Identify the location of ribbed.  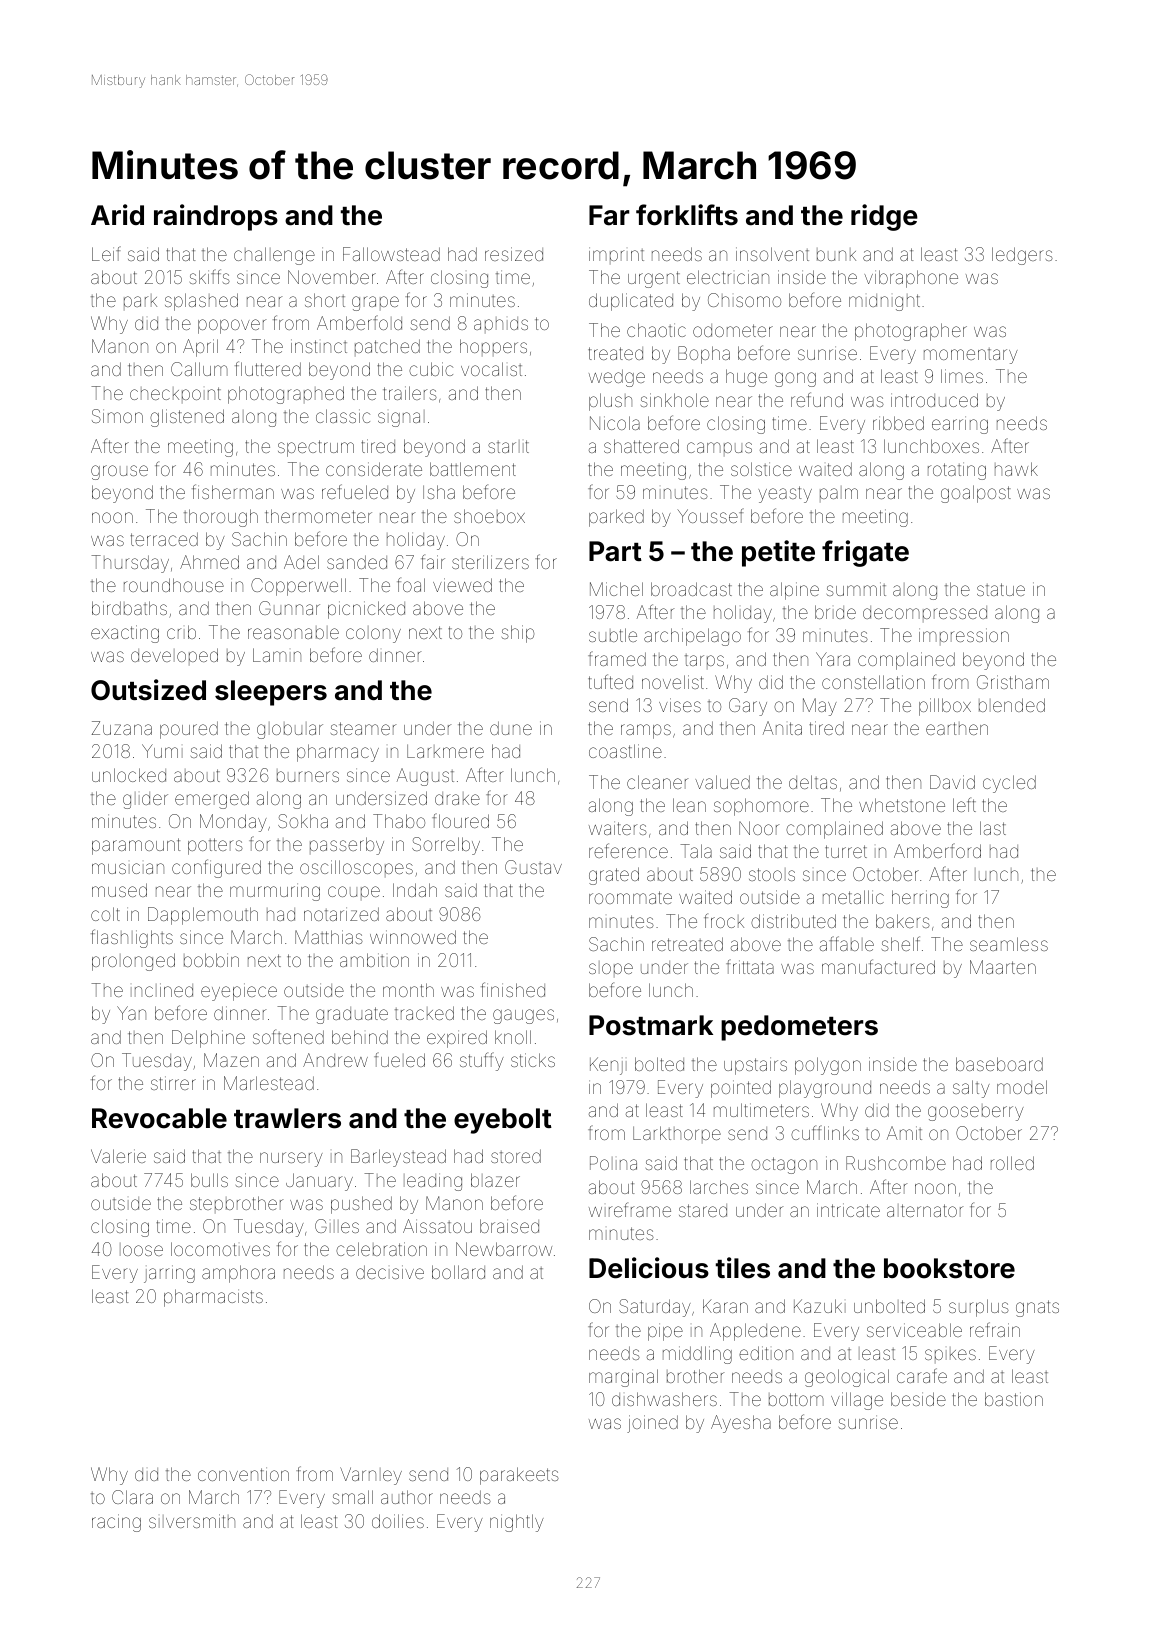
(898, 423).
